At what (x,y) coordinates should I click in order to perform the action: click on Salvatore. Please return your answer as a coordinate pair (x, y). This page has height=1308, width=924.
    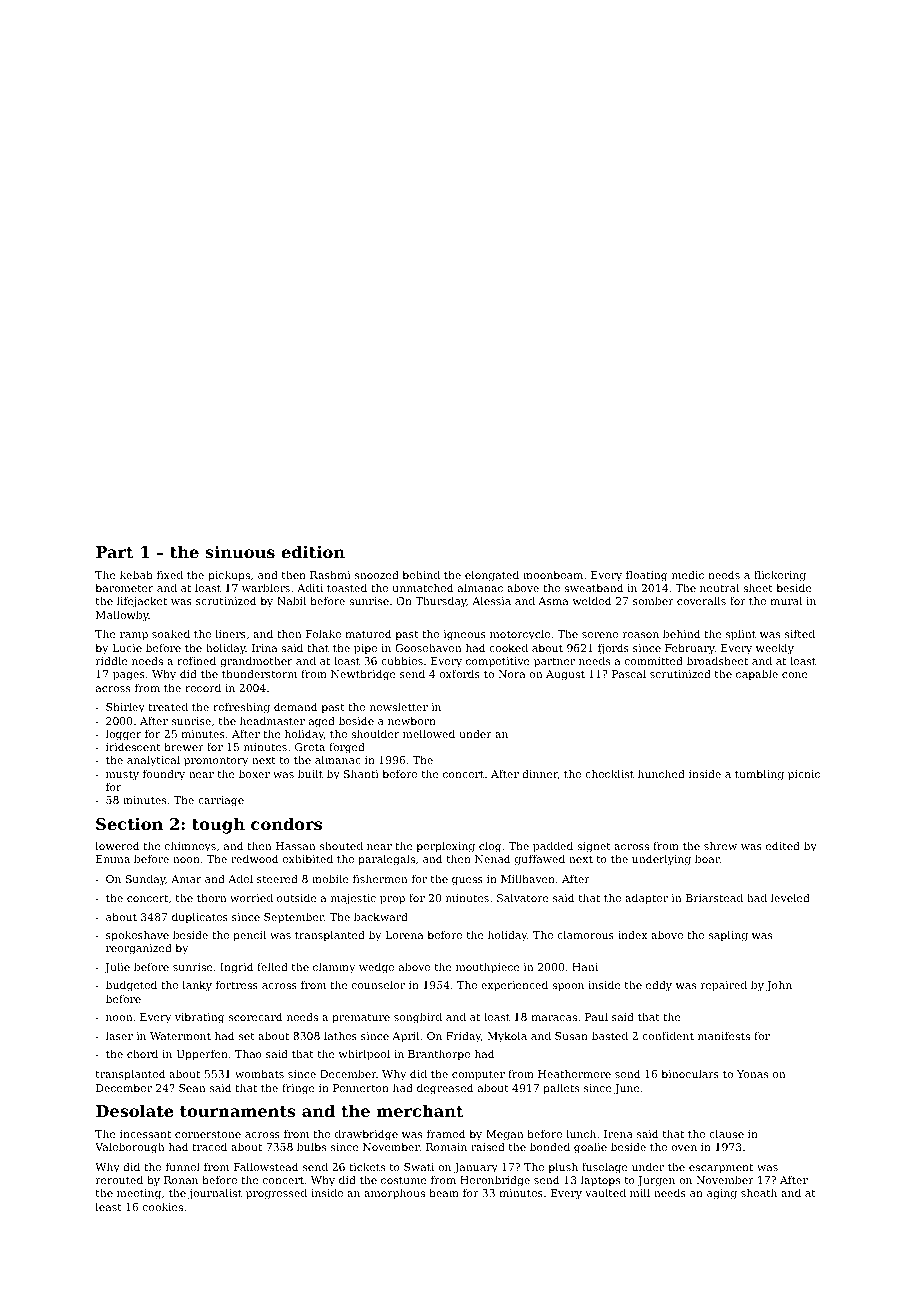
    Looking at the image, I should click on (523, 897).
